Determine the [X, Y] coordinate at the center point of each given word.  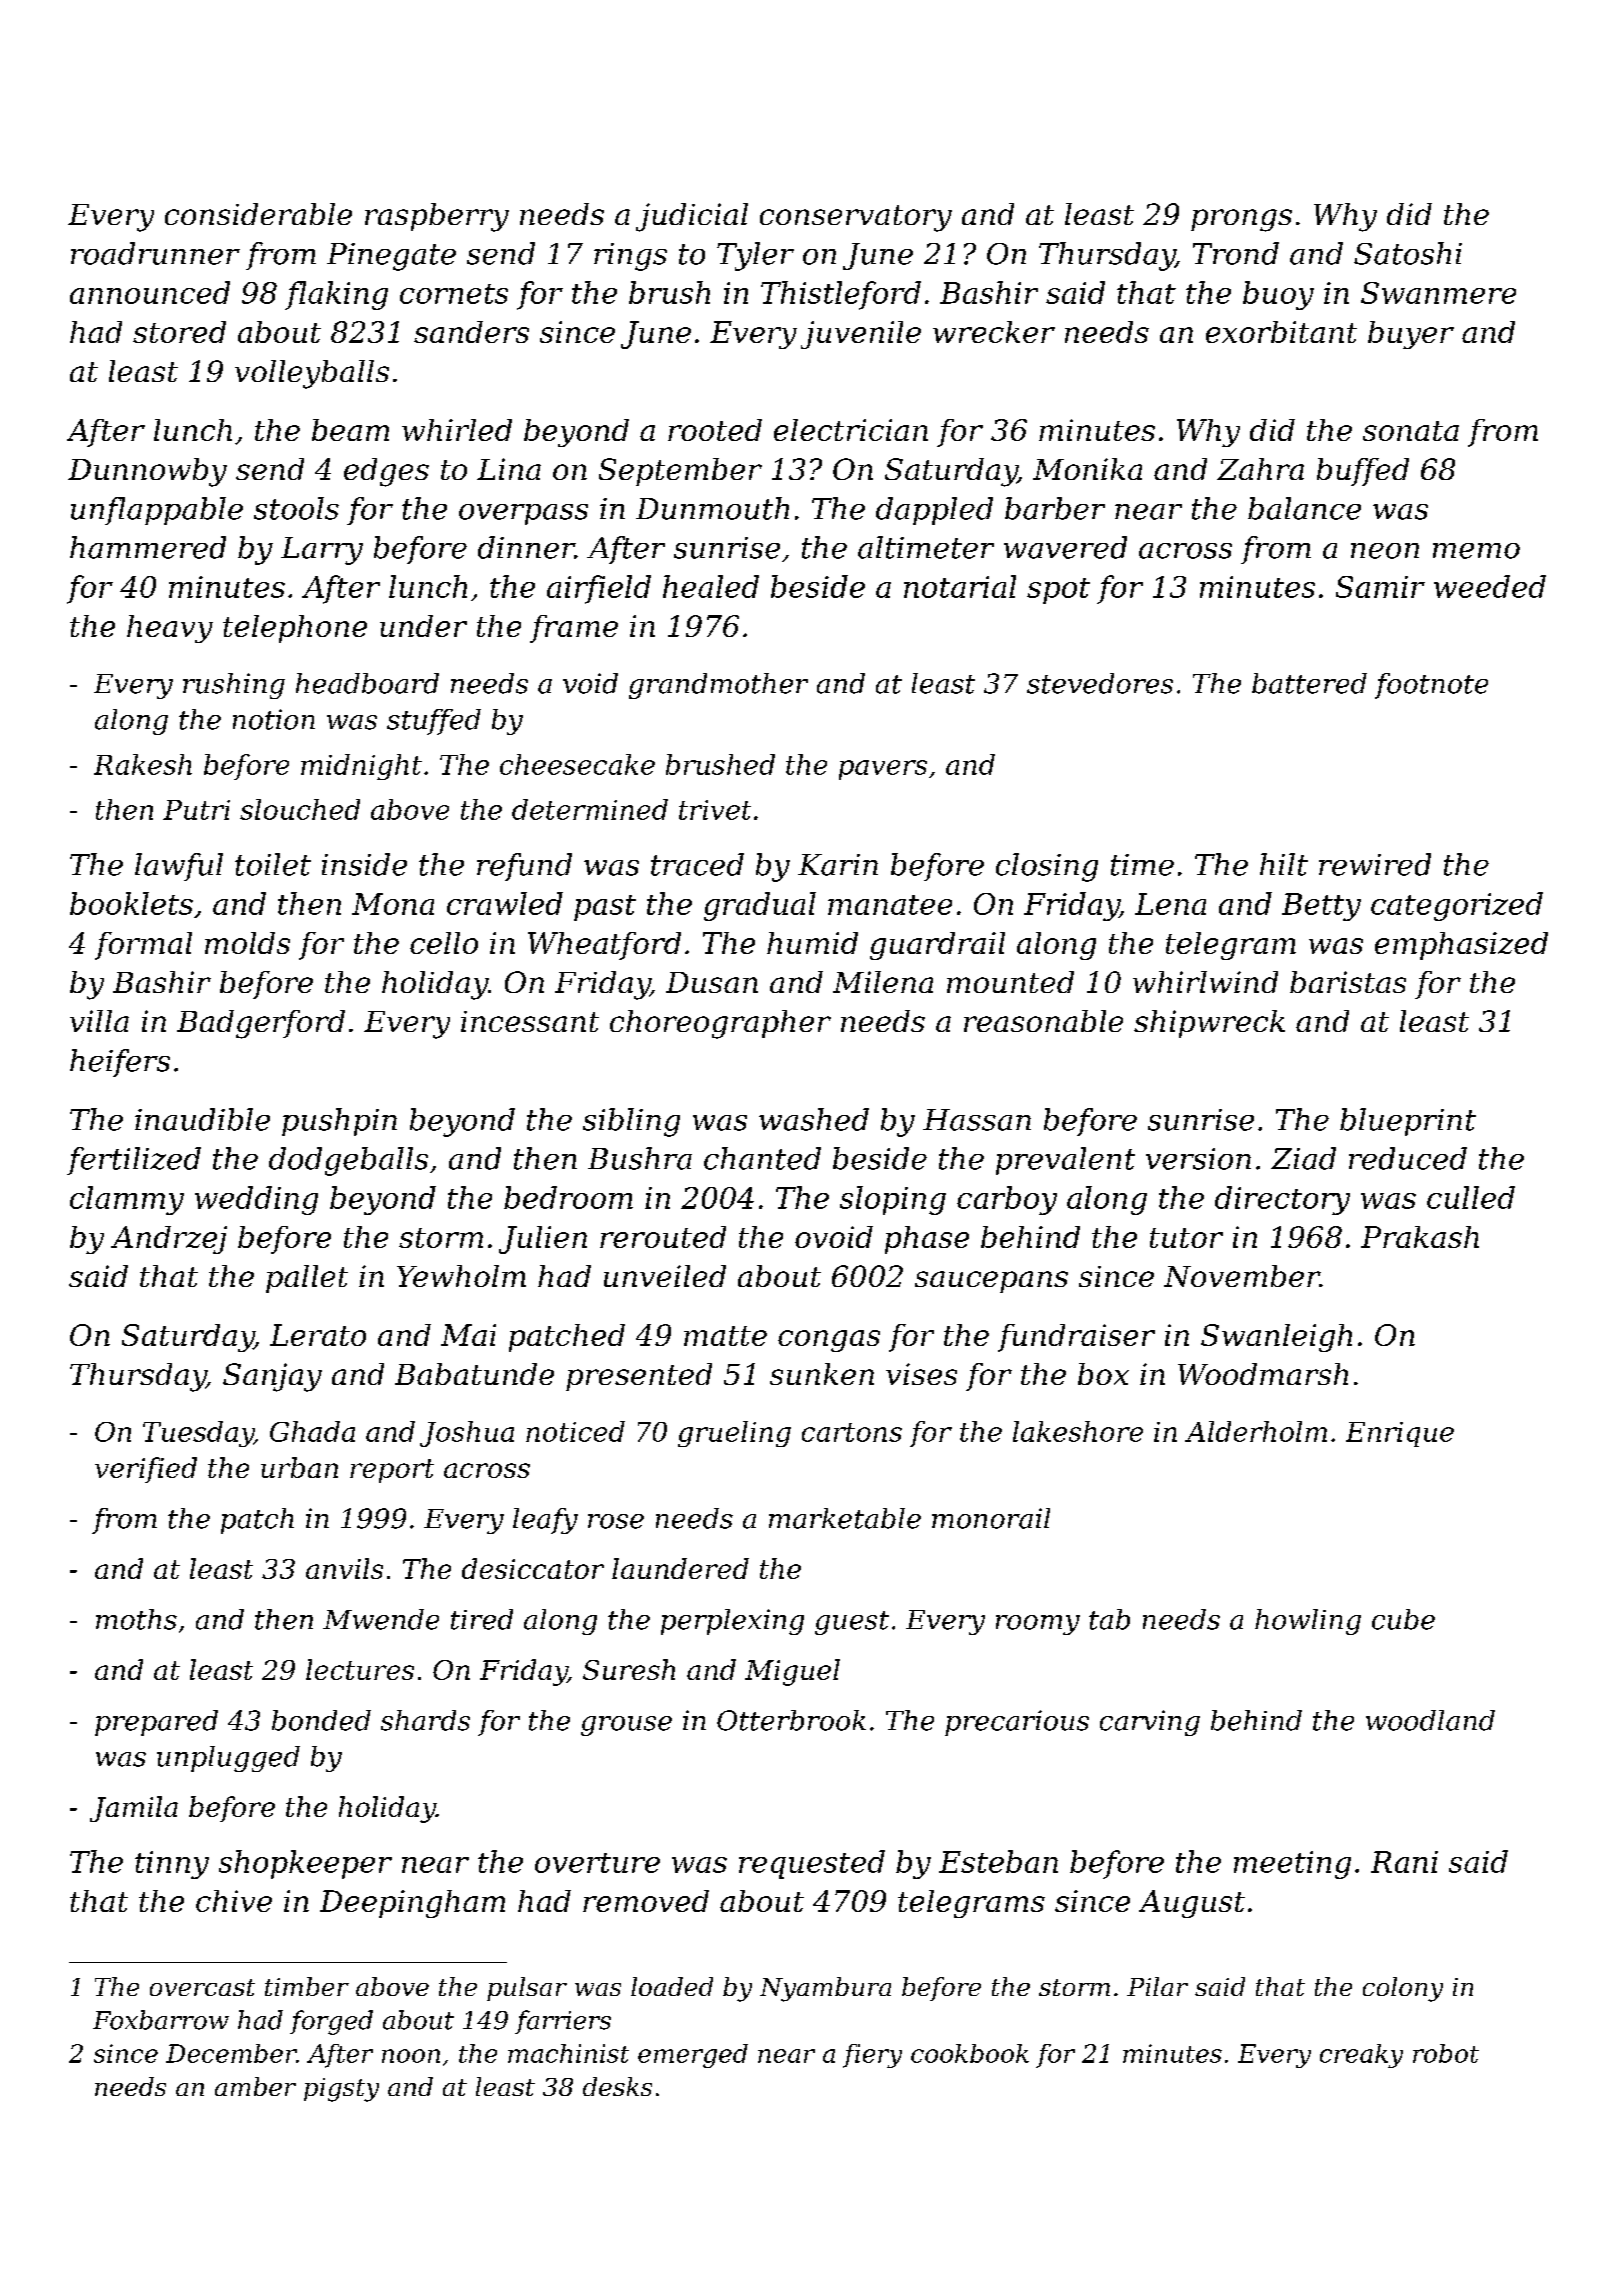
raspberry [437, 217]
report [392, 1471]
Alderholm [1256, 1431]
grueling [734, 1434]
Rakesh [143, 764]
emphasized [1461, 946]
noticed [575, 1431]
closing [1047, 867]
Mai [468, 1335]
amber [255, 2086]
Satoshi [1408, 253]
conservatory [856, 218]
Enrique [1400, 1434]
